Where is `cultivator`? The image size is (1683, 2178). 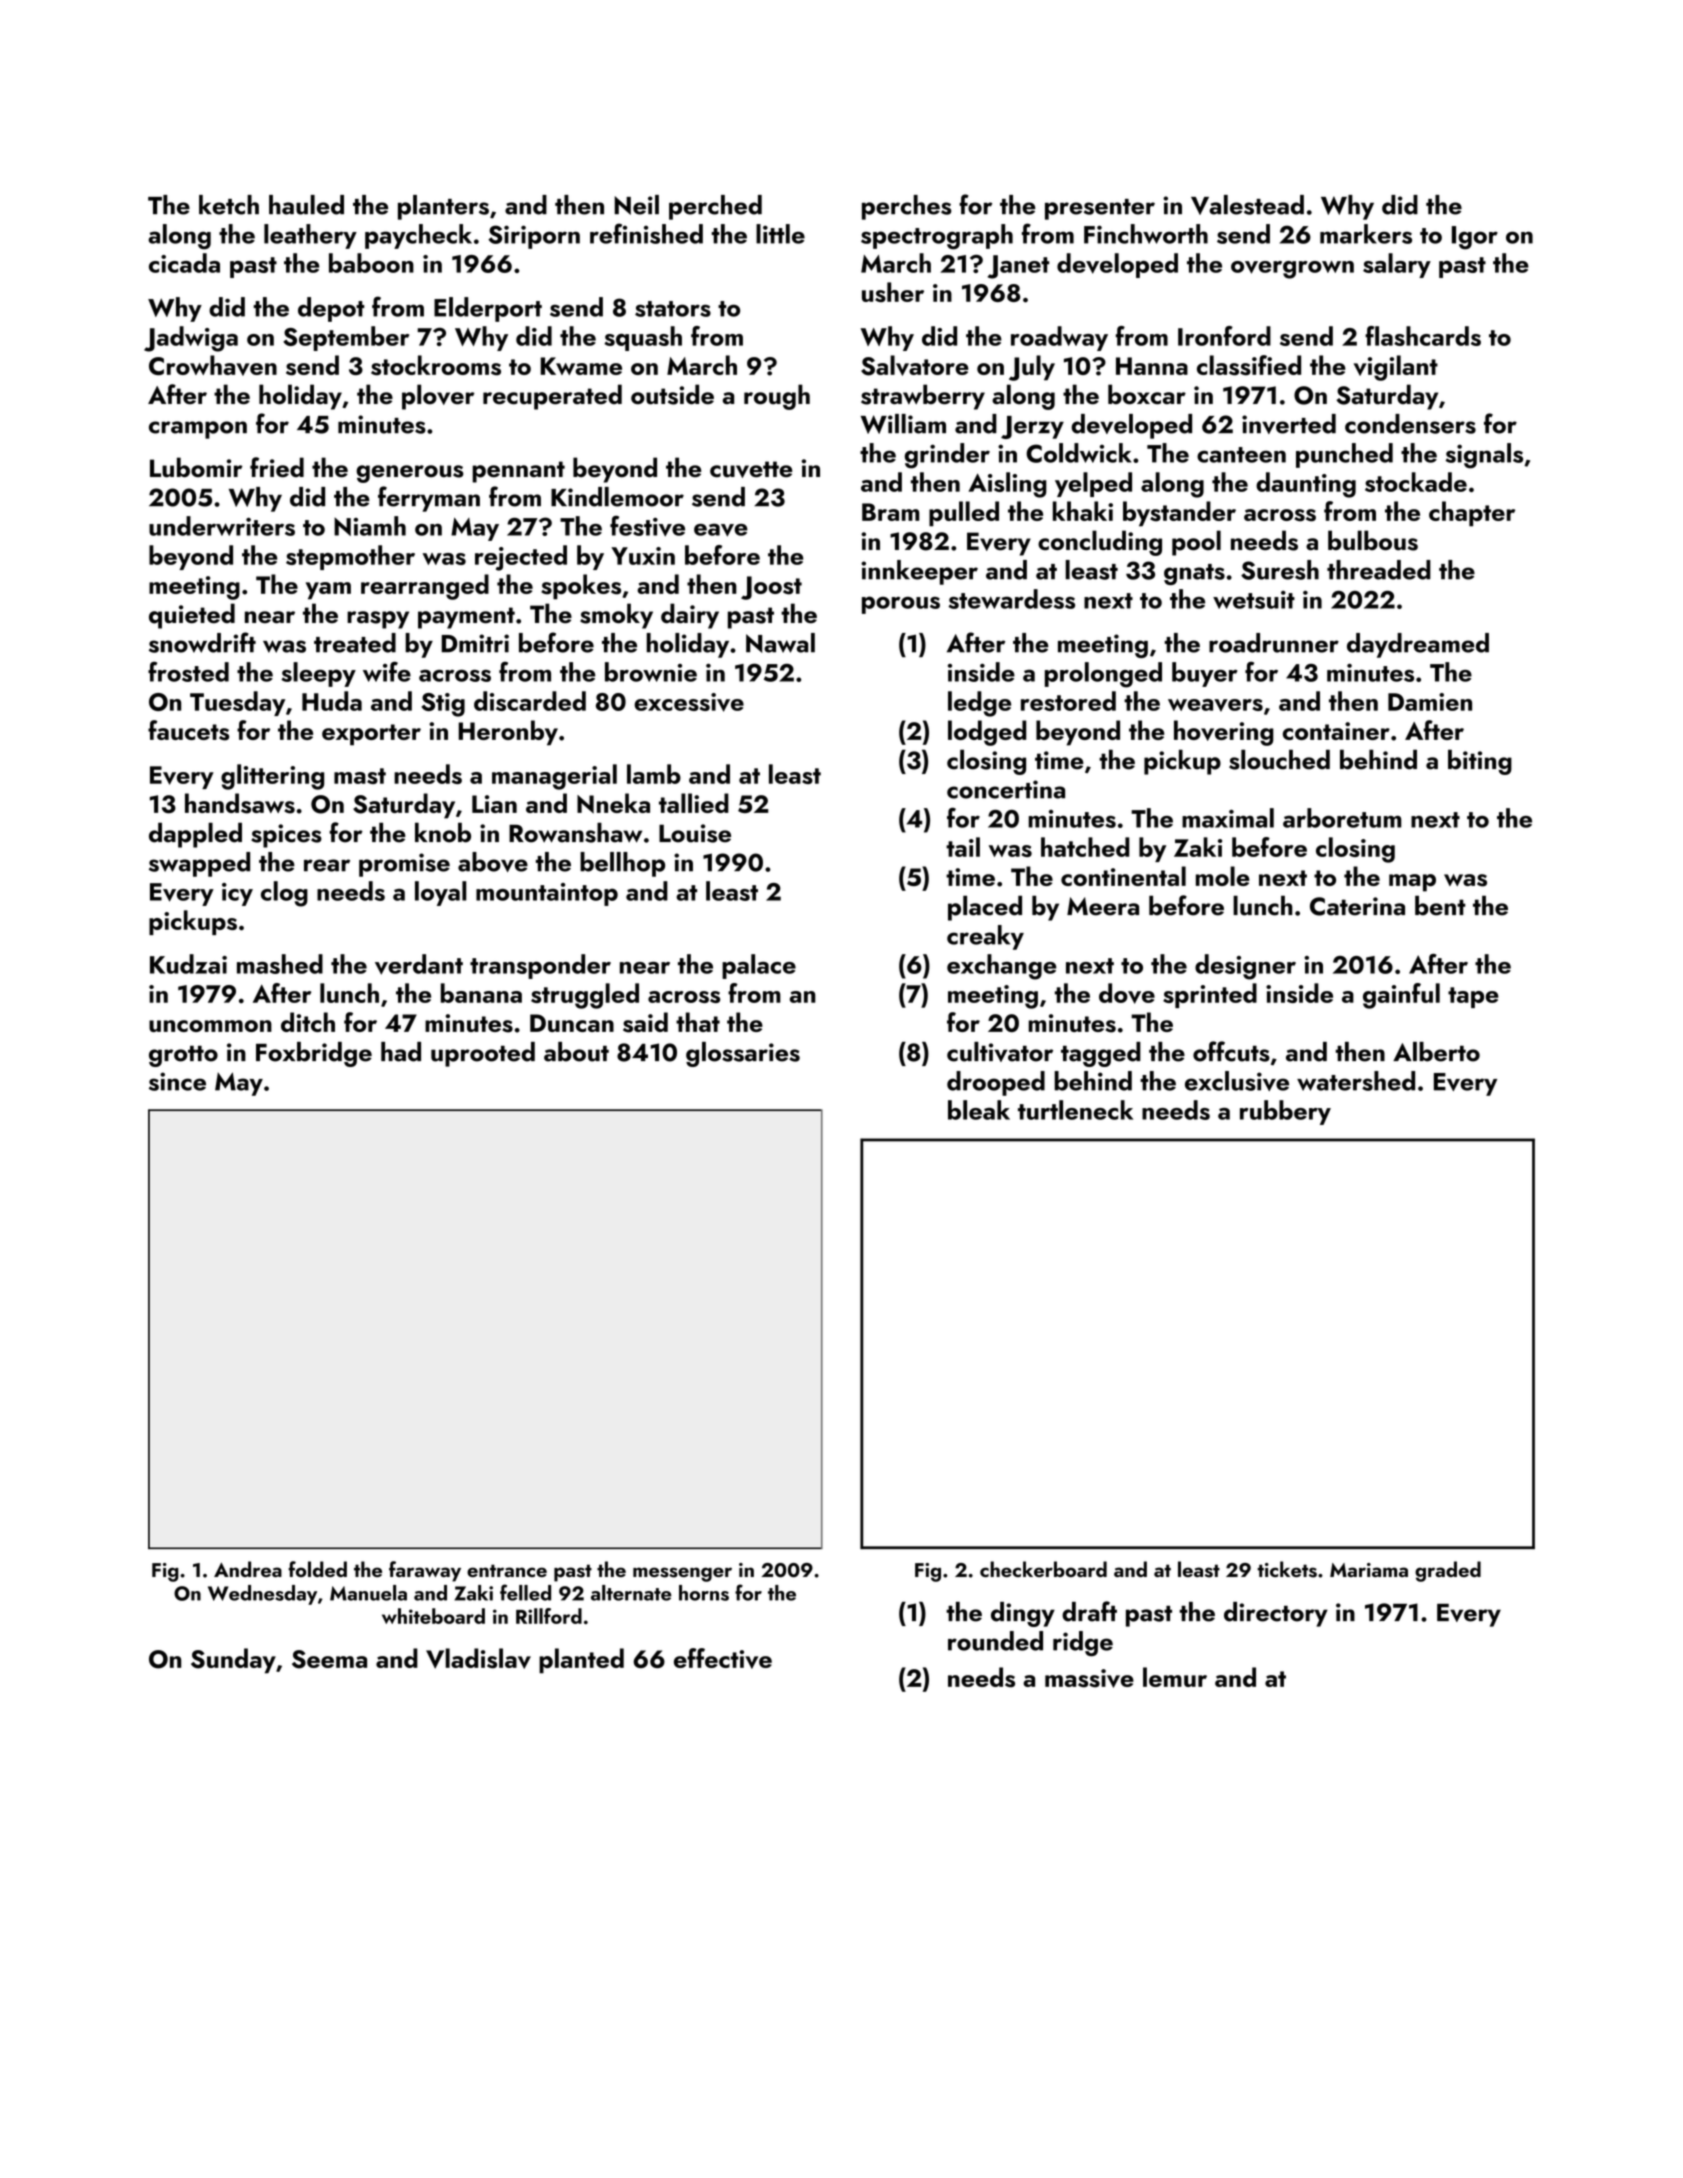 cultivator is located at coordinates (1000, 1052).
